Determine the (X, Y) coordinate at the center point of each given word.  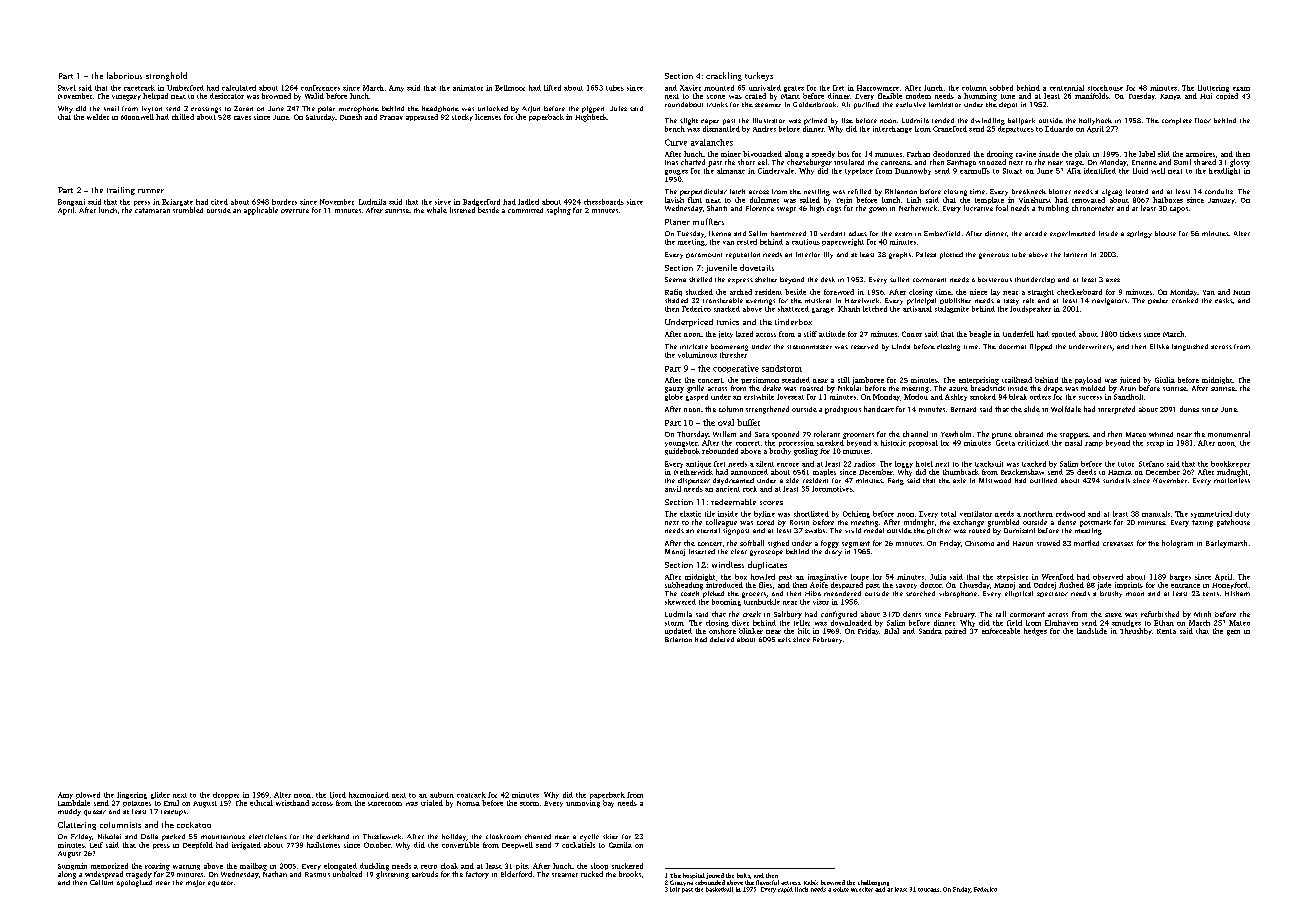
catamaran (152, 210)
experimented (1072, 234)
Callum (101, 882)
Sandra (930, 631)
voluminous (697, 355)
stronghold (166, 76)
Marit (790, 96)
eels (784, 639)
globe (674, 397)
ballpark (1021, 121)
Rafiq (673, 292)
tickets (1130, 334)
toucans (928, 890)
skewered (680, 602)
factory (477, 875)
